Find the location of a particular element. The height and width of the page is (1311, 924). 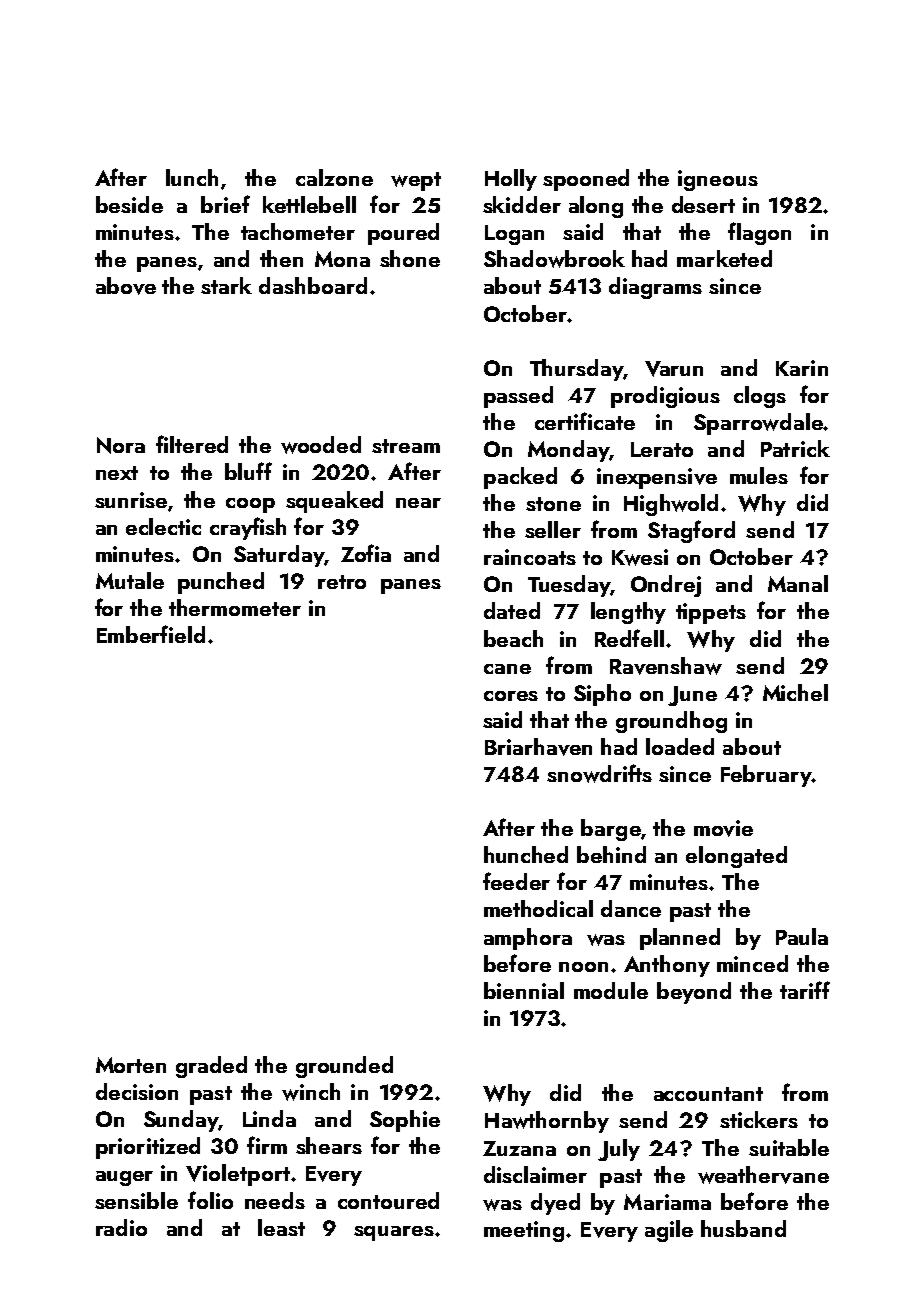

Linda is located at coordinates (269, 1118).
